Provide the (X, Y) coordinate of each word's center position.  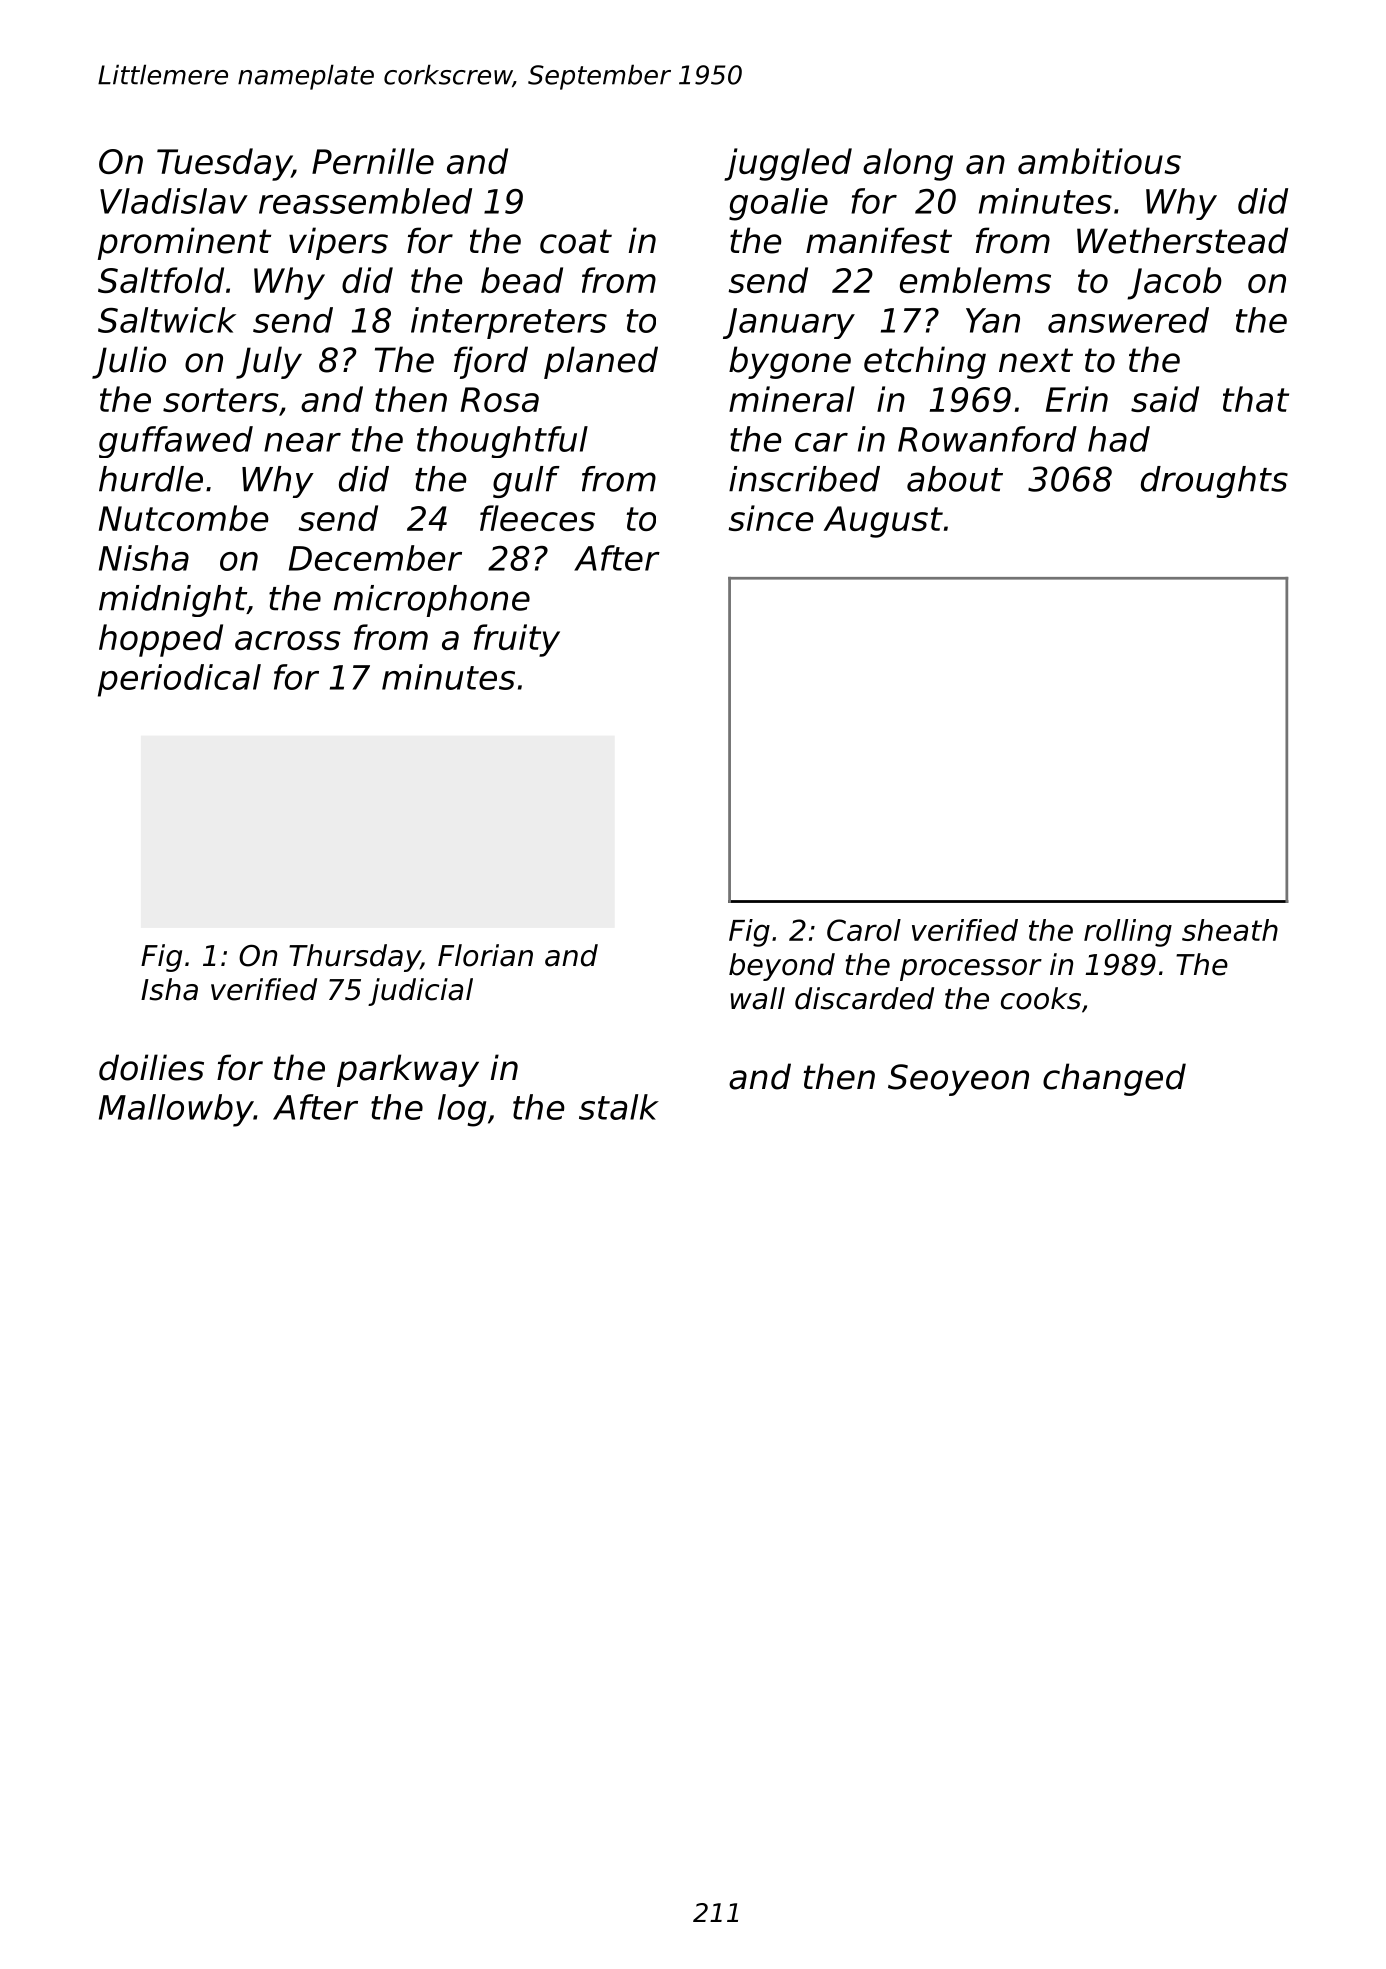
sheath (1230, 930)
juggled (788, 164)
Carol (864, 930)
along (908, 164)
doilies (151, 1067)
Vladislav (174, 201)
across (288, 640)
